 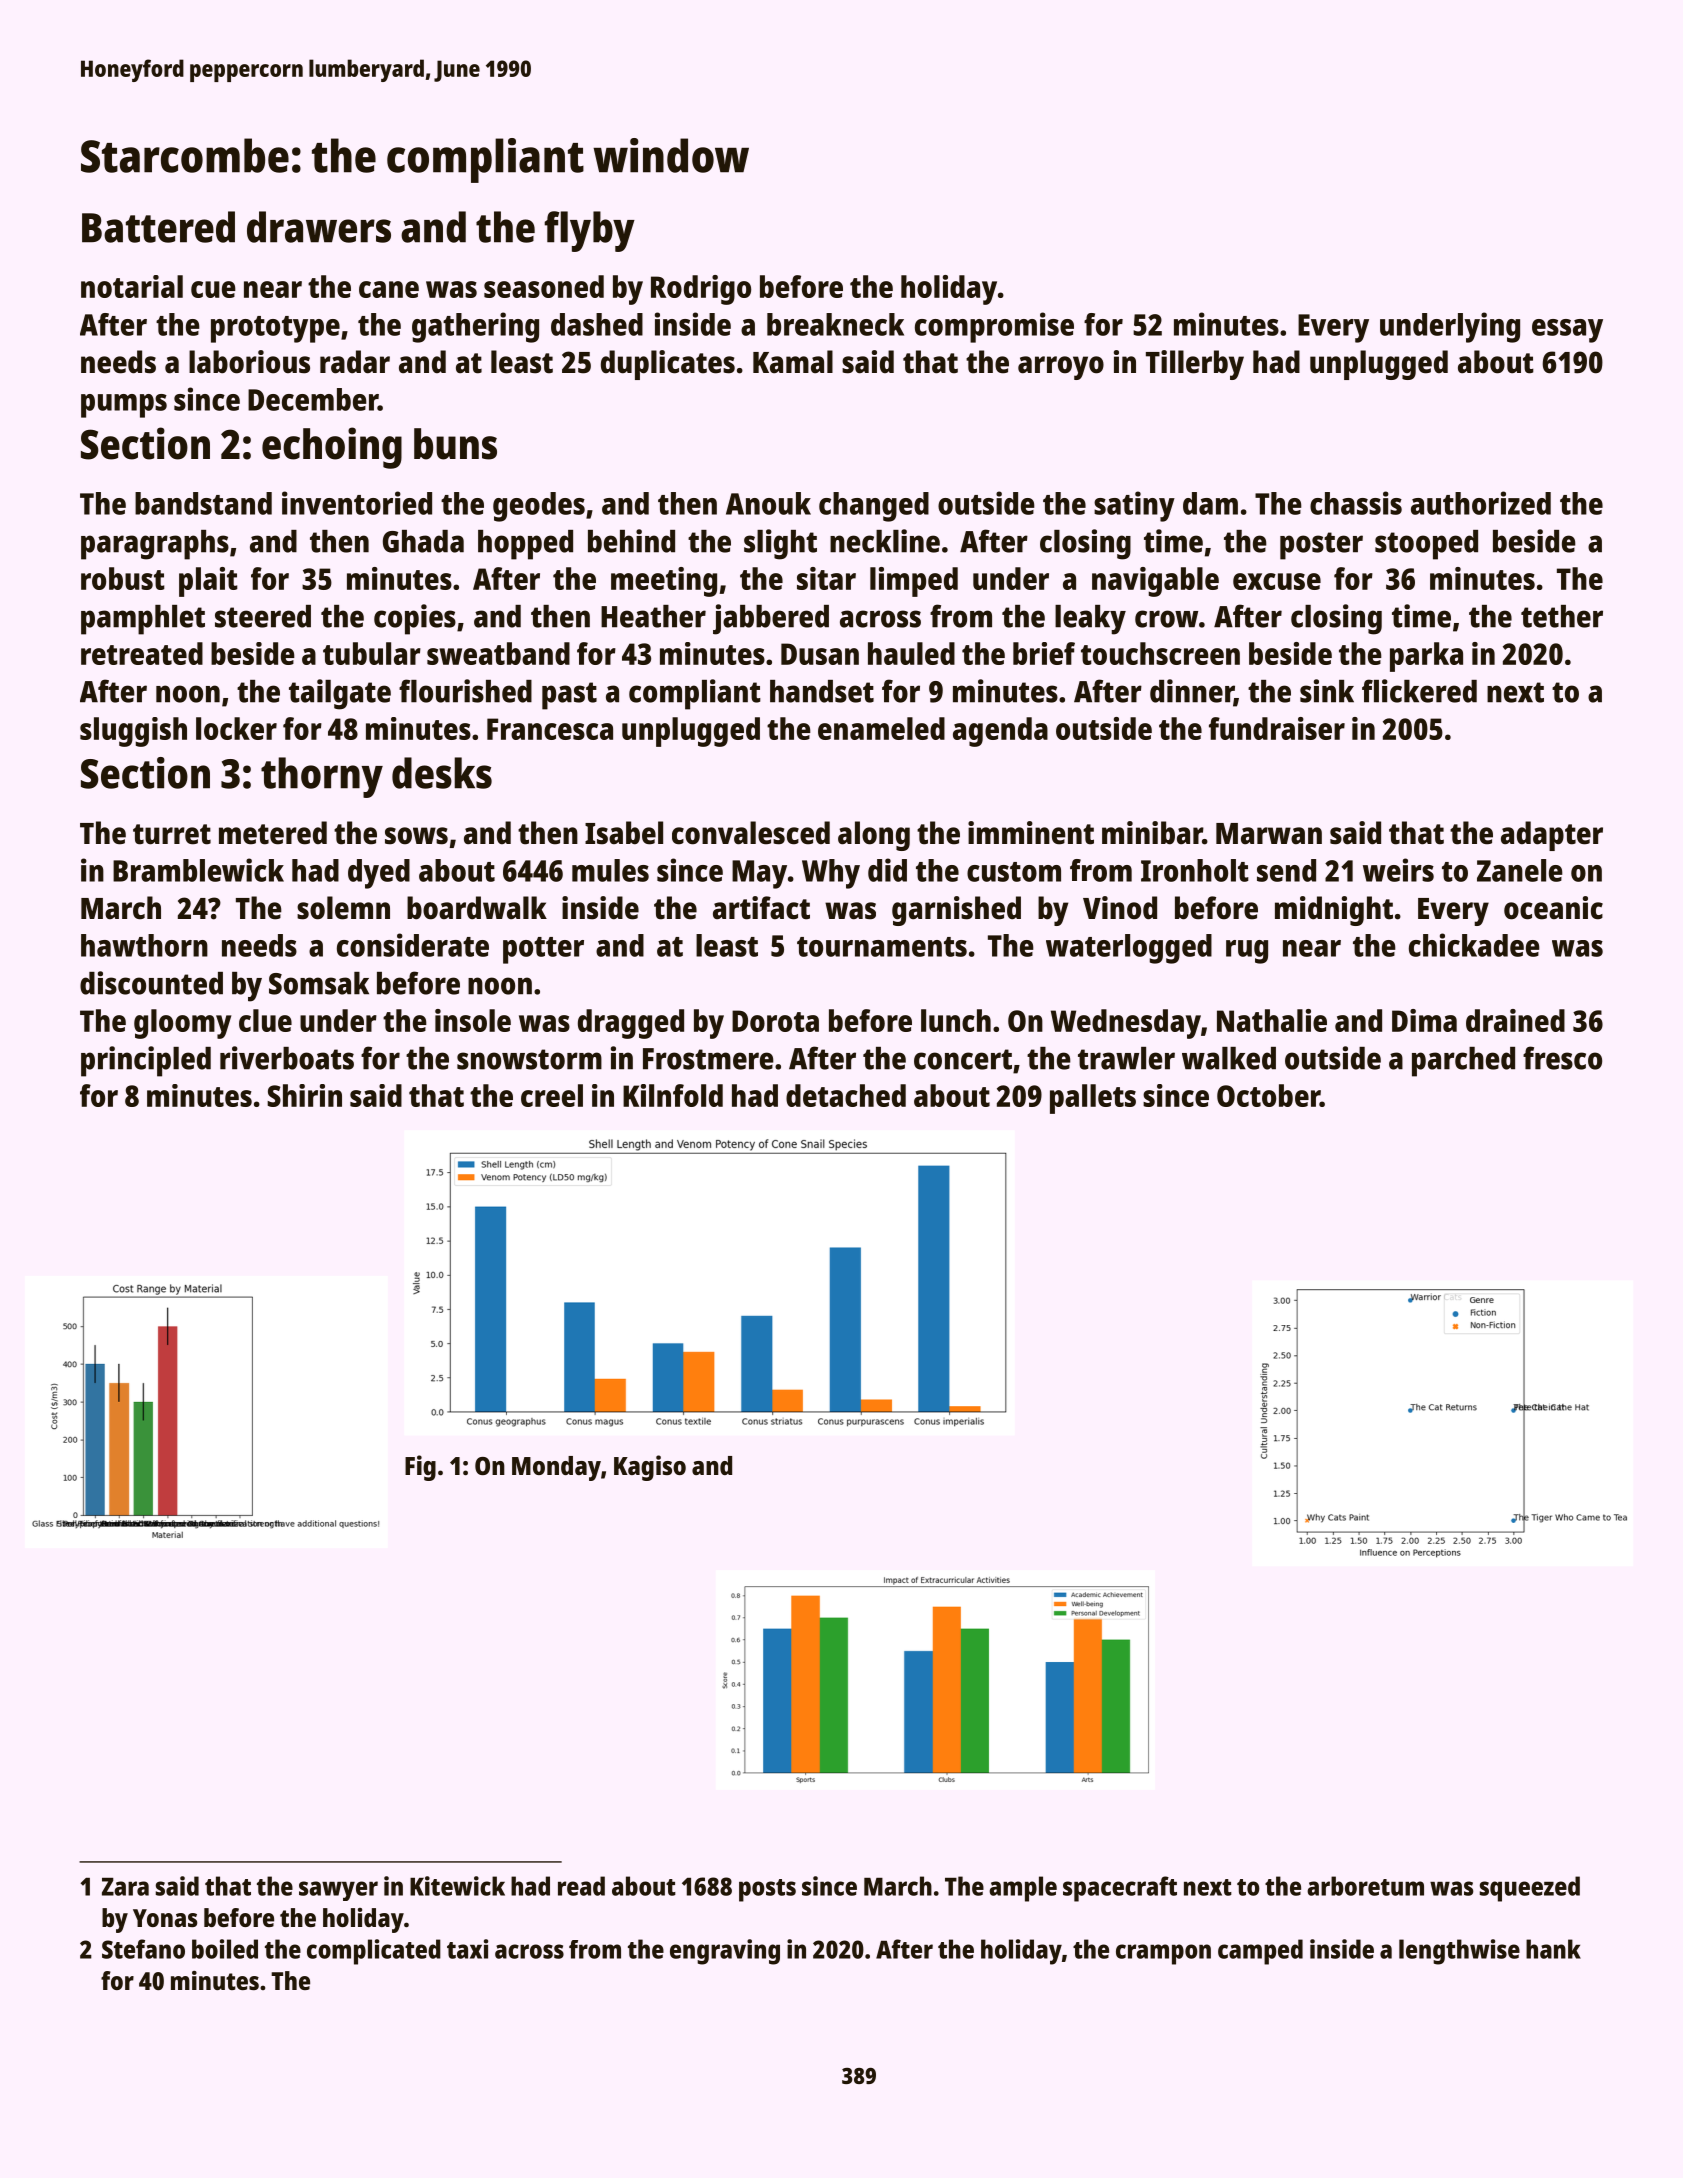 What do you see at coordinates (1023, 1889) in the image?
I see `ample` at bounding box center [1023, 1889].
